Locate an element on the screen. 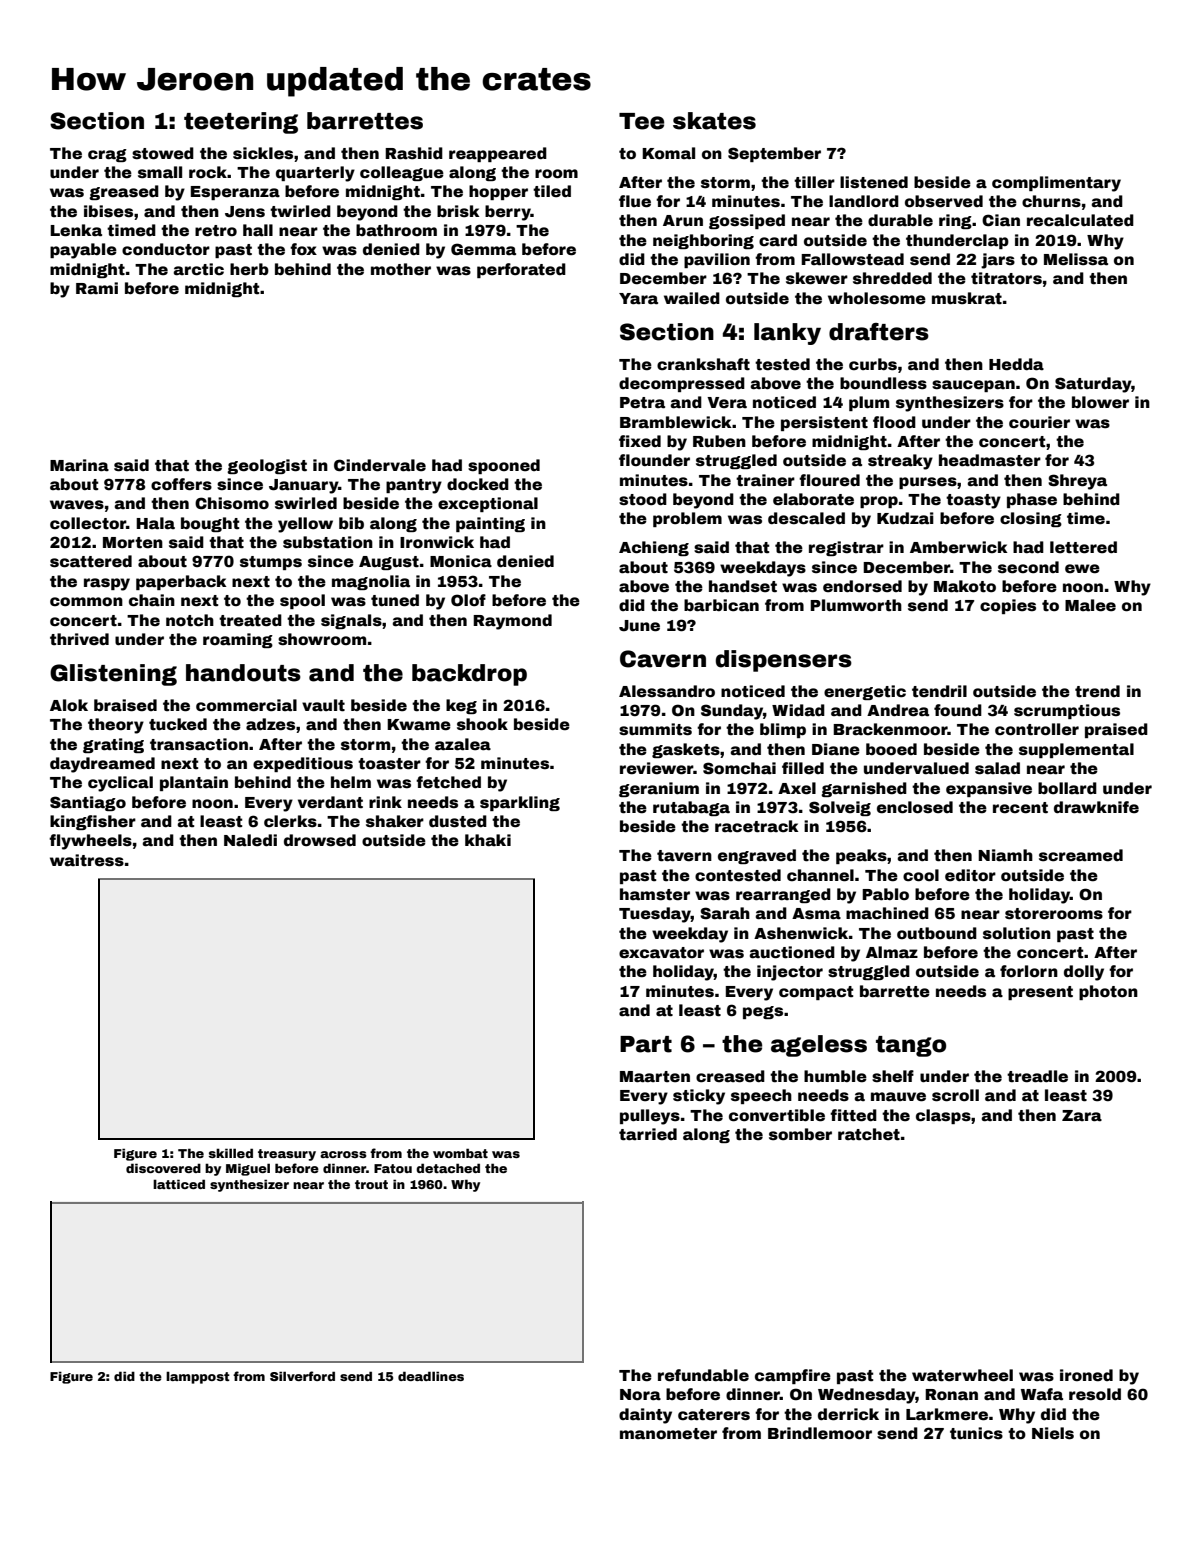 The height and width of the screenshot is (1557, 1203). waitress is located at coordinates (87, 860).
